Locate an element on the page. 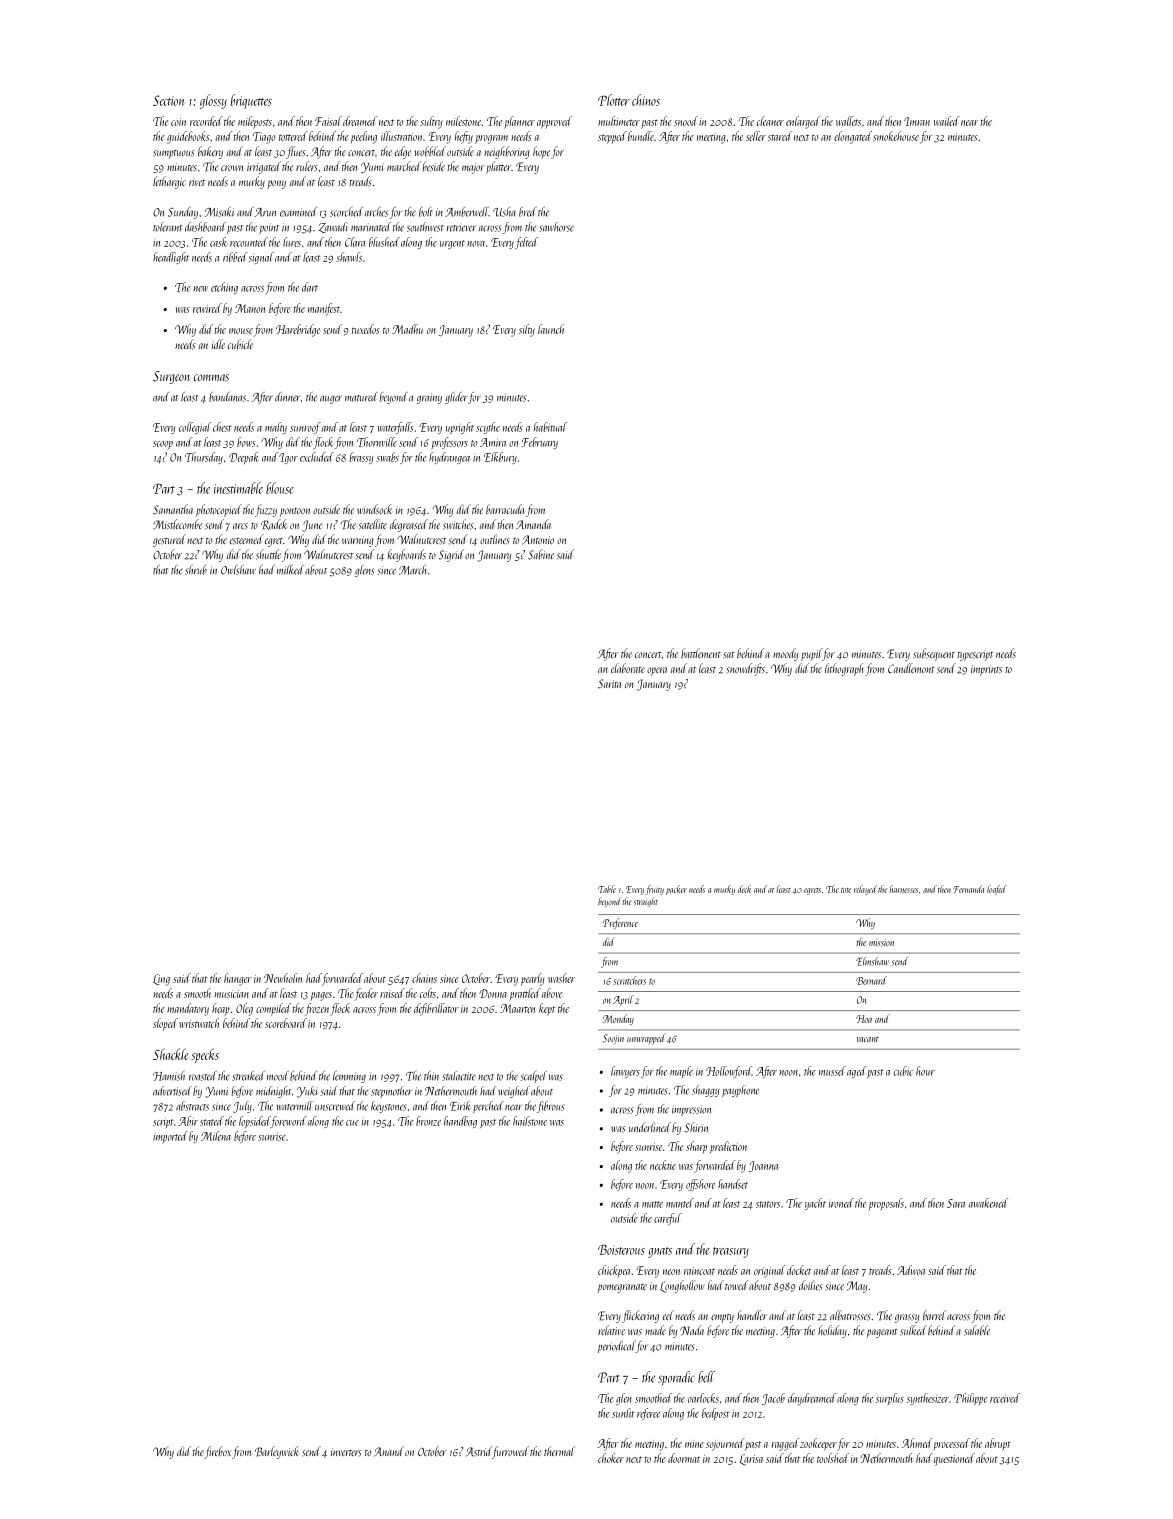 Image resolution: width=1173 pixels, height=1519 pixels. sultry is located at coordinates (431, 122).
